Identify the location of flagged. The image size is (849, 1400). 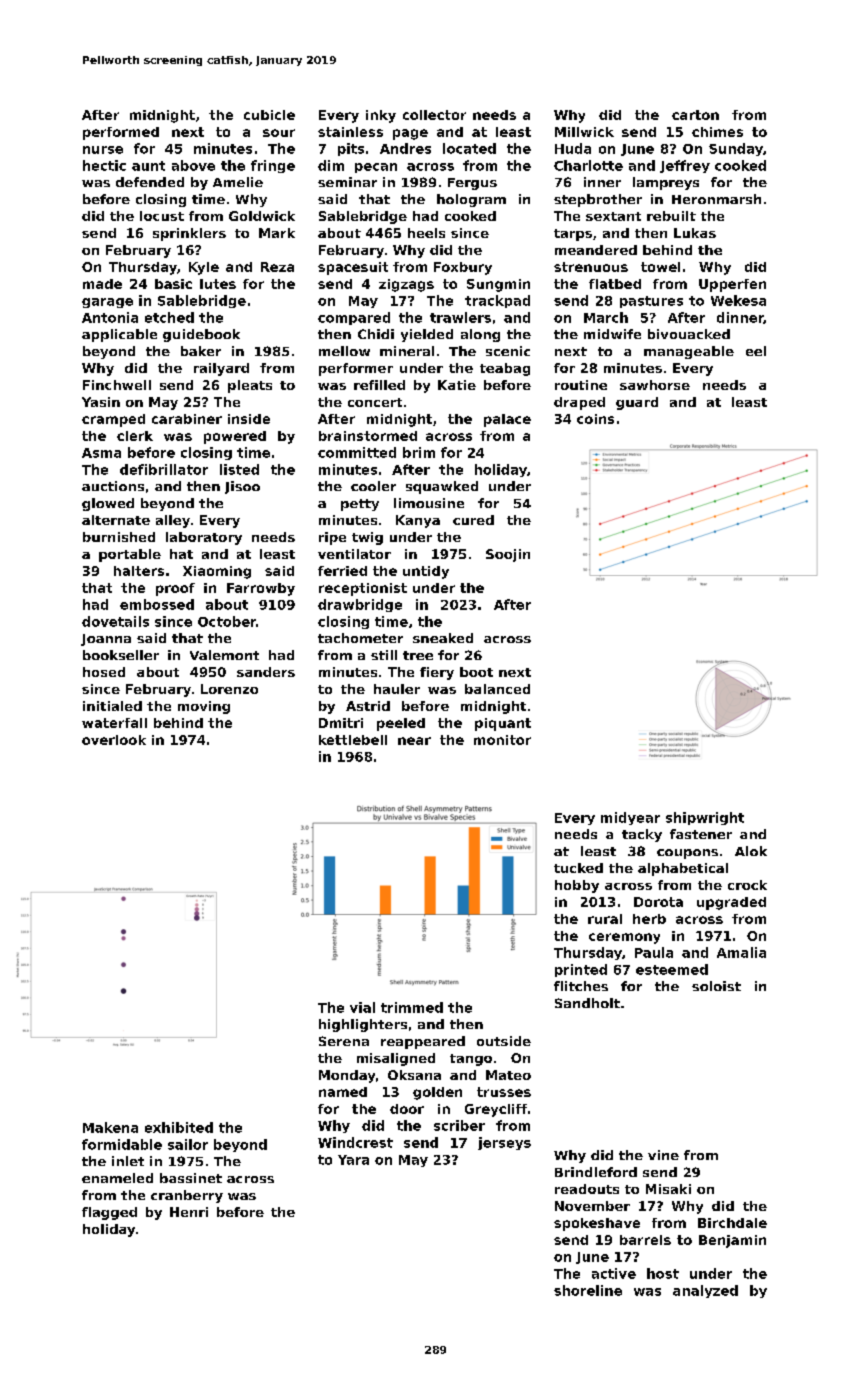
(109, 1213).
